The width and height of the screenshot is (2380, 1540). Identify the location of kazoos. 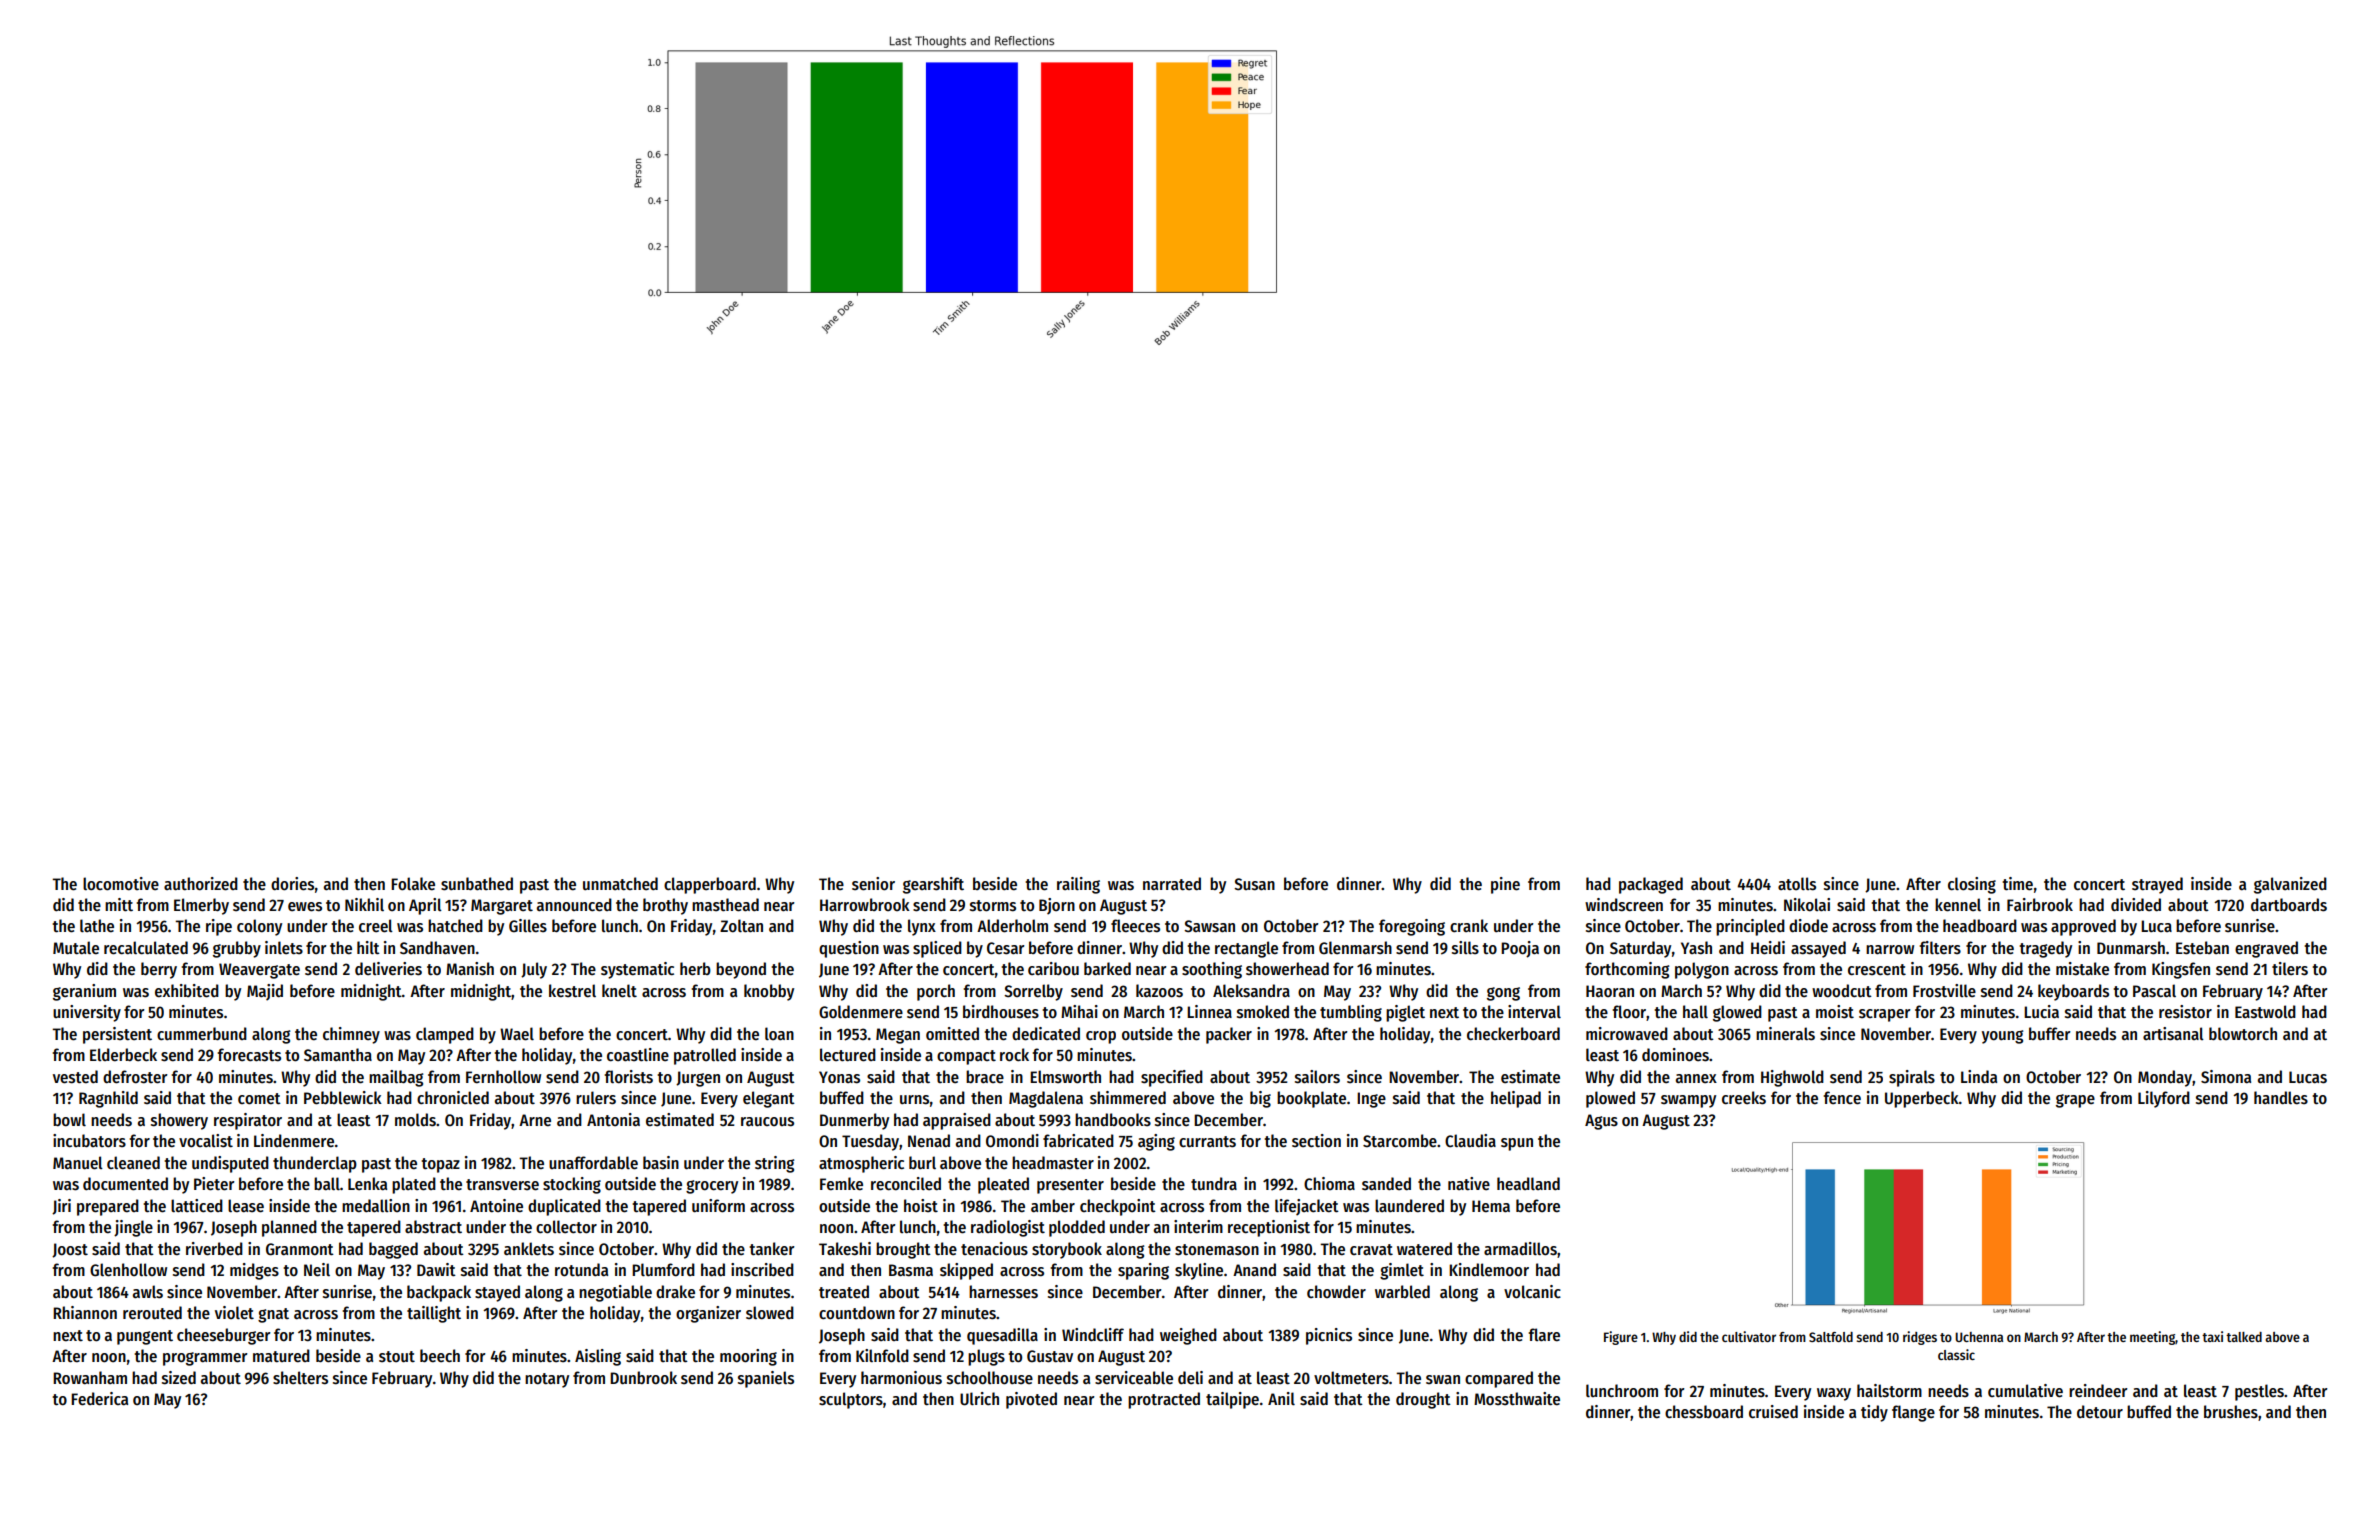
(1159, 991).
